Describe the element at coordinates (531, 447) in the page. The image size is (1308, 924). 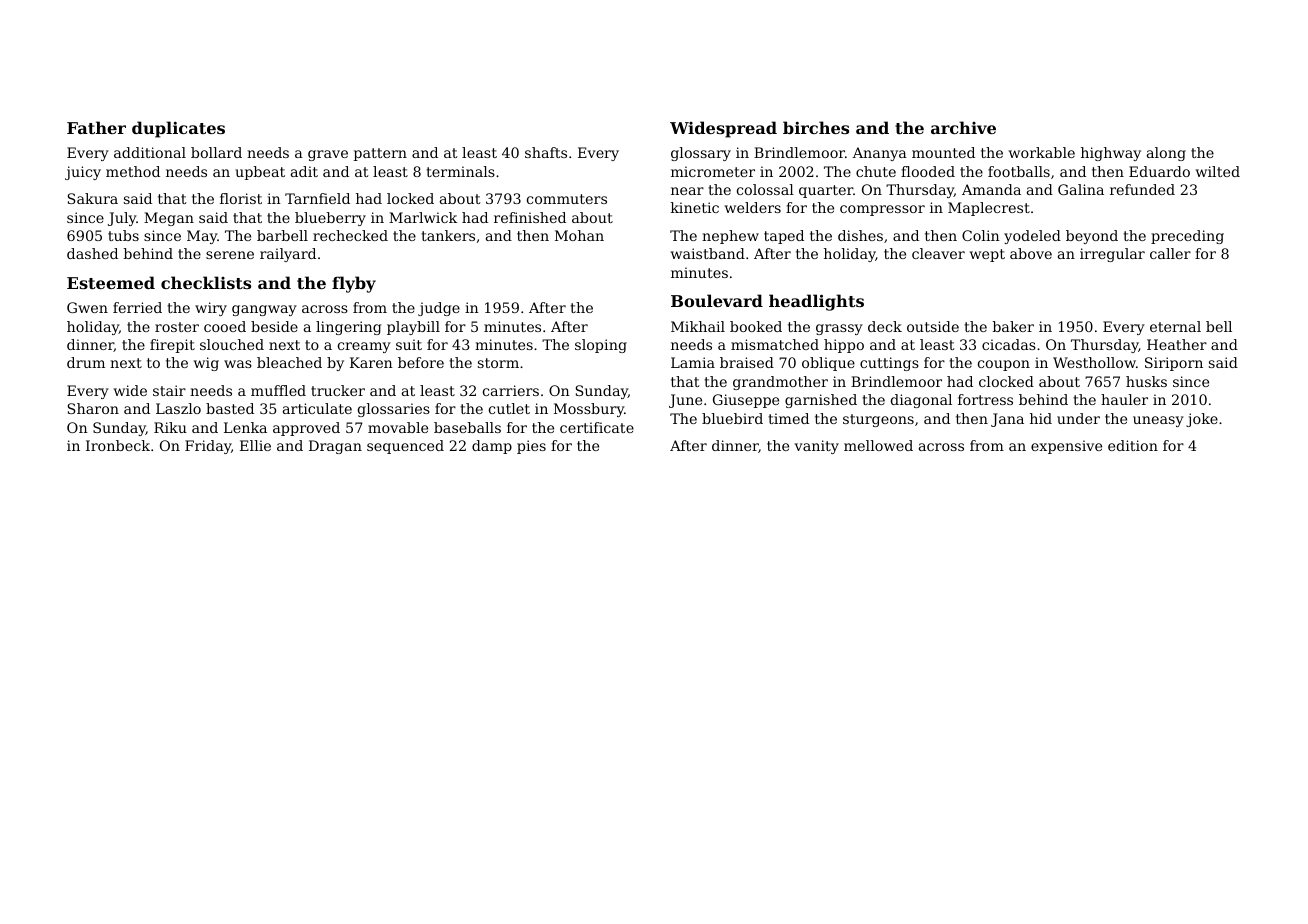
I see `pies` at that location.
